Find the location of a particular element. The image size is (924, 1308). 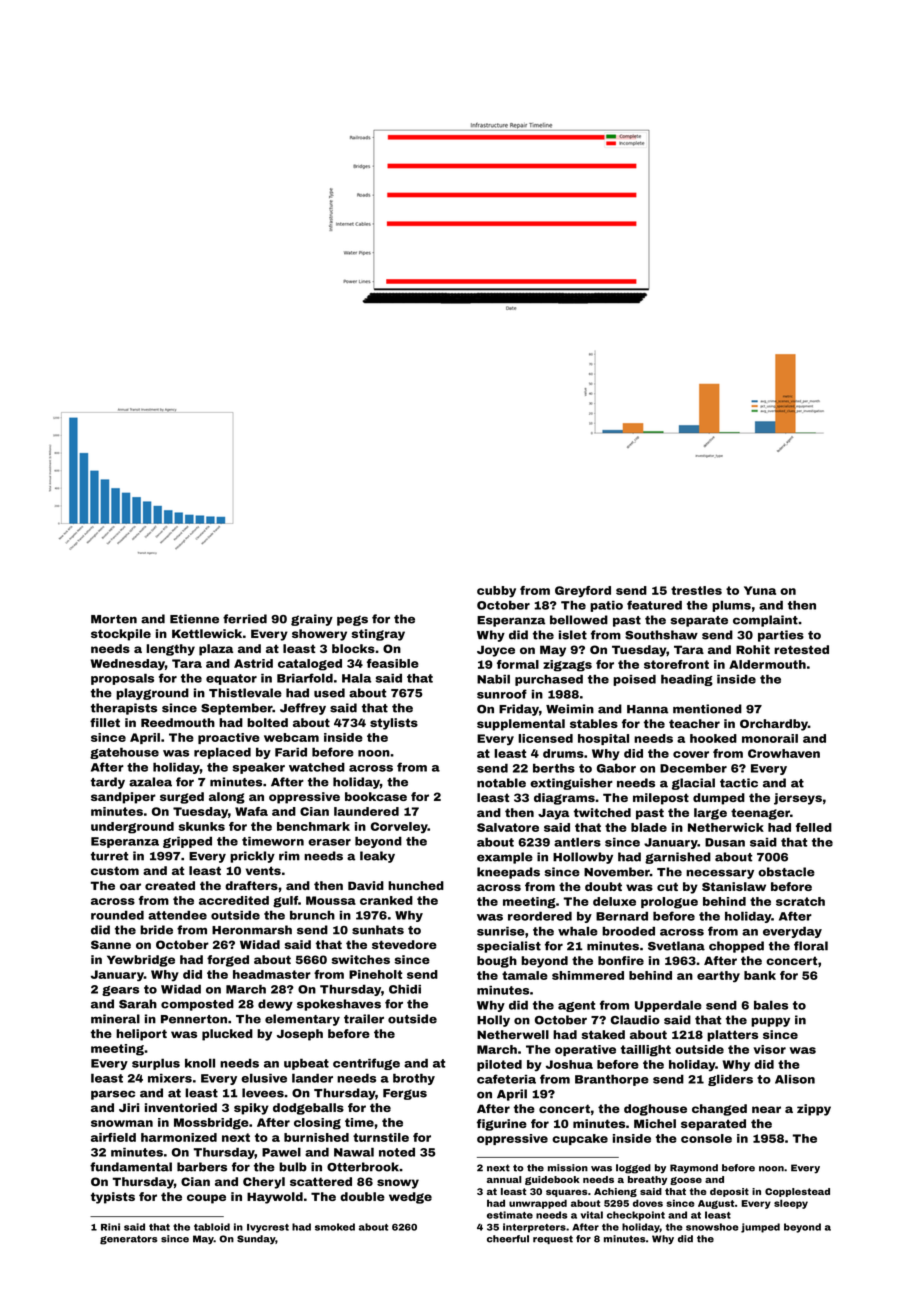

patio is located at coordinates (606, 606).
